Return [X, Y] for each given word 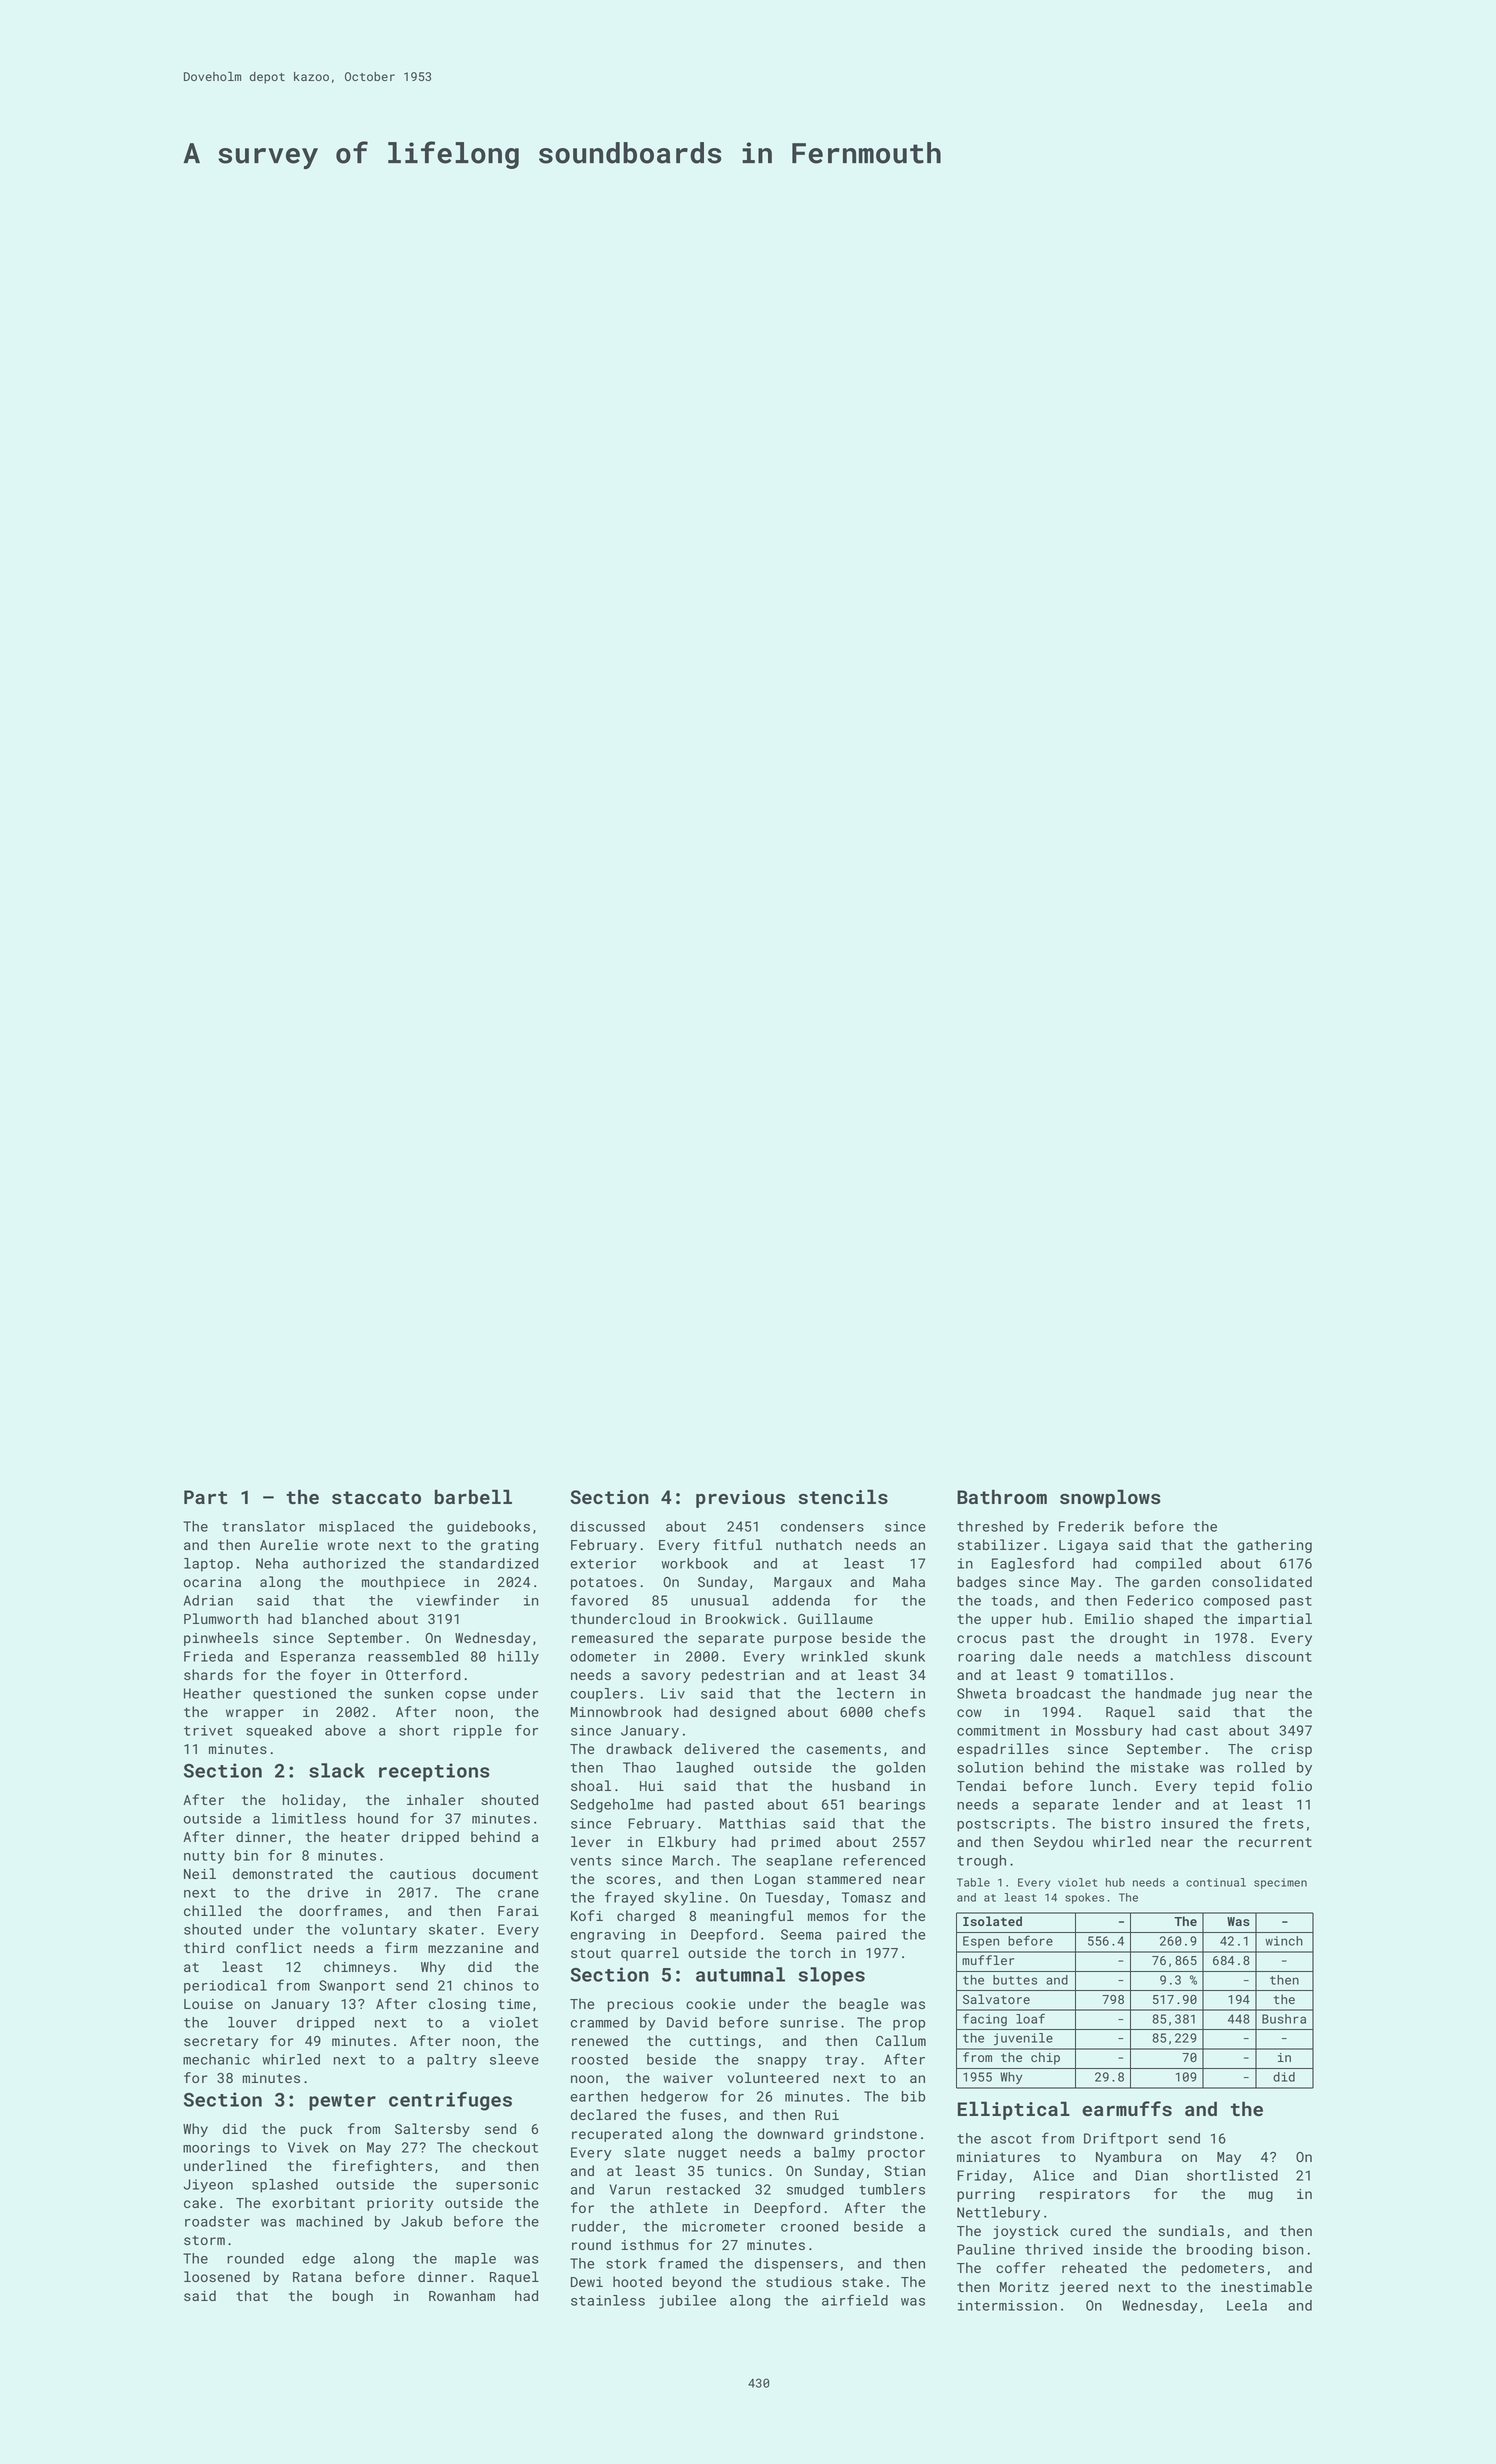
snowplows [1110, 1498]
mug [1261, 2196]
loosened [217, 2276]
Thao [639, 1767]
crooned [809, 2226]
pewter [342, 2102]
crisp [1291, 1750]
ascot [1011, 2139]
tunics [740, 2171]
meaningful [752, 1917]
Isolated [992, 1921]
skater [453, 1929]
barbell [473, 1496]
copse [465, 1696]
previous [740, 1499]
